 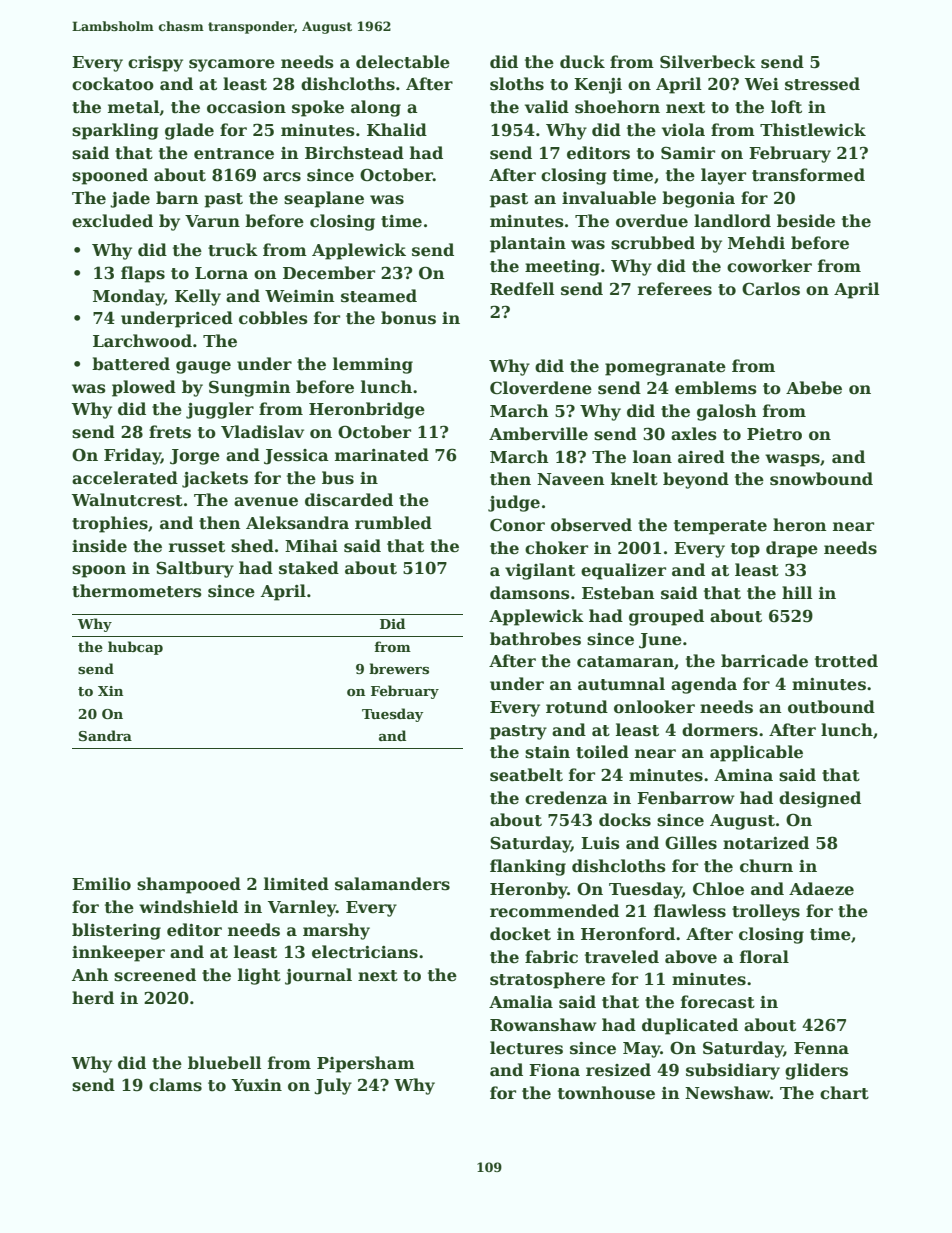 I want to click on judge, so click(x=514, y=503).
